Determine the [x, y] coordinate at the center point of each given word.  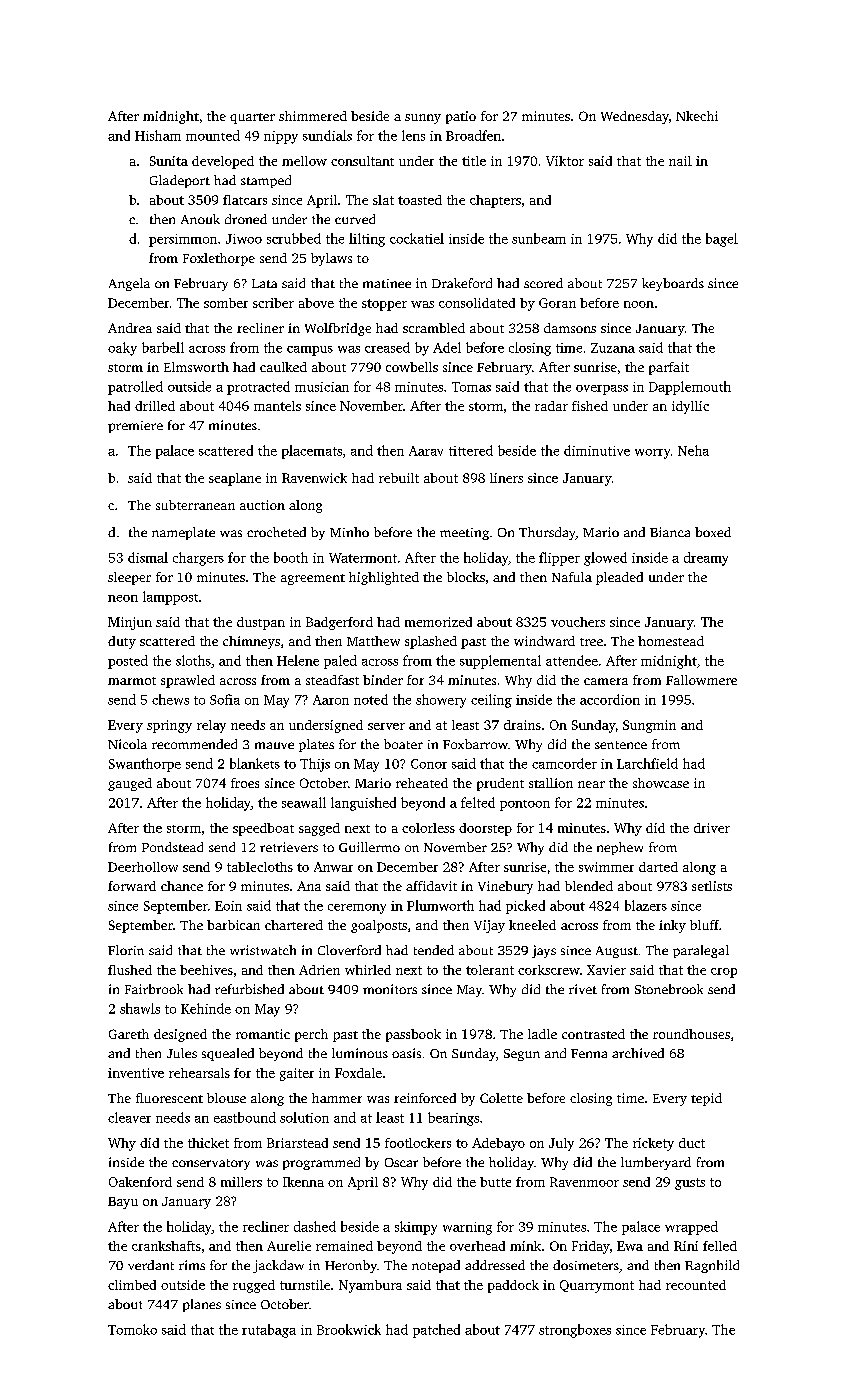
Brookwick [349, 1329]
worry [652, 454]
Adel [447, 347]
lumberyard [656, 1163]
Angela [129, 284]
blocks [466, 577]
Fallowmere [701, 680]
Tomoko [132, 1329]
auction [262, 505]
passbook [413, 1035]
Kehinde [206, 1008]
